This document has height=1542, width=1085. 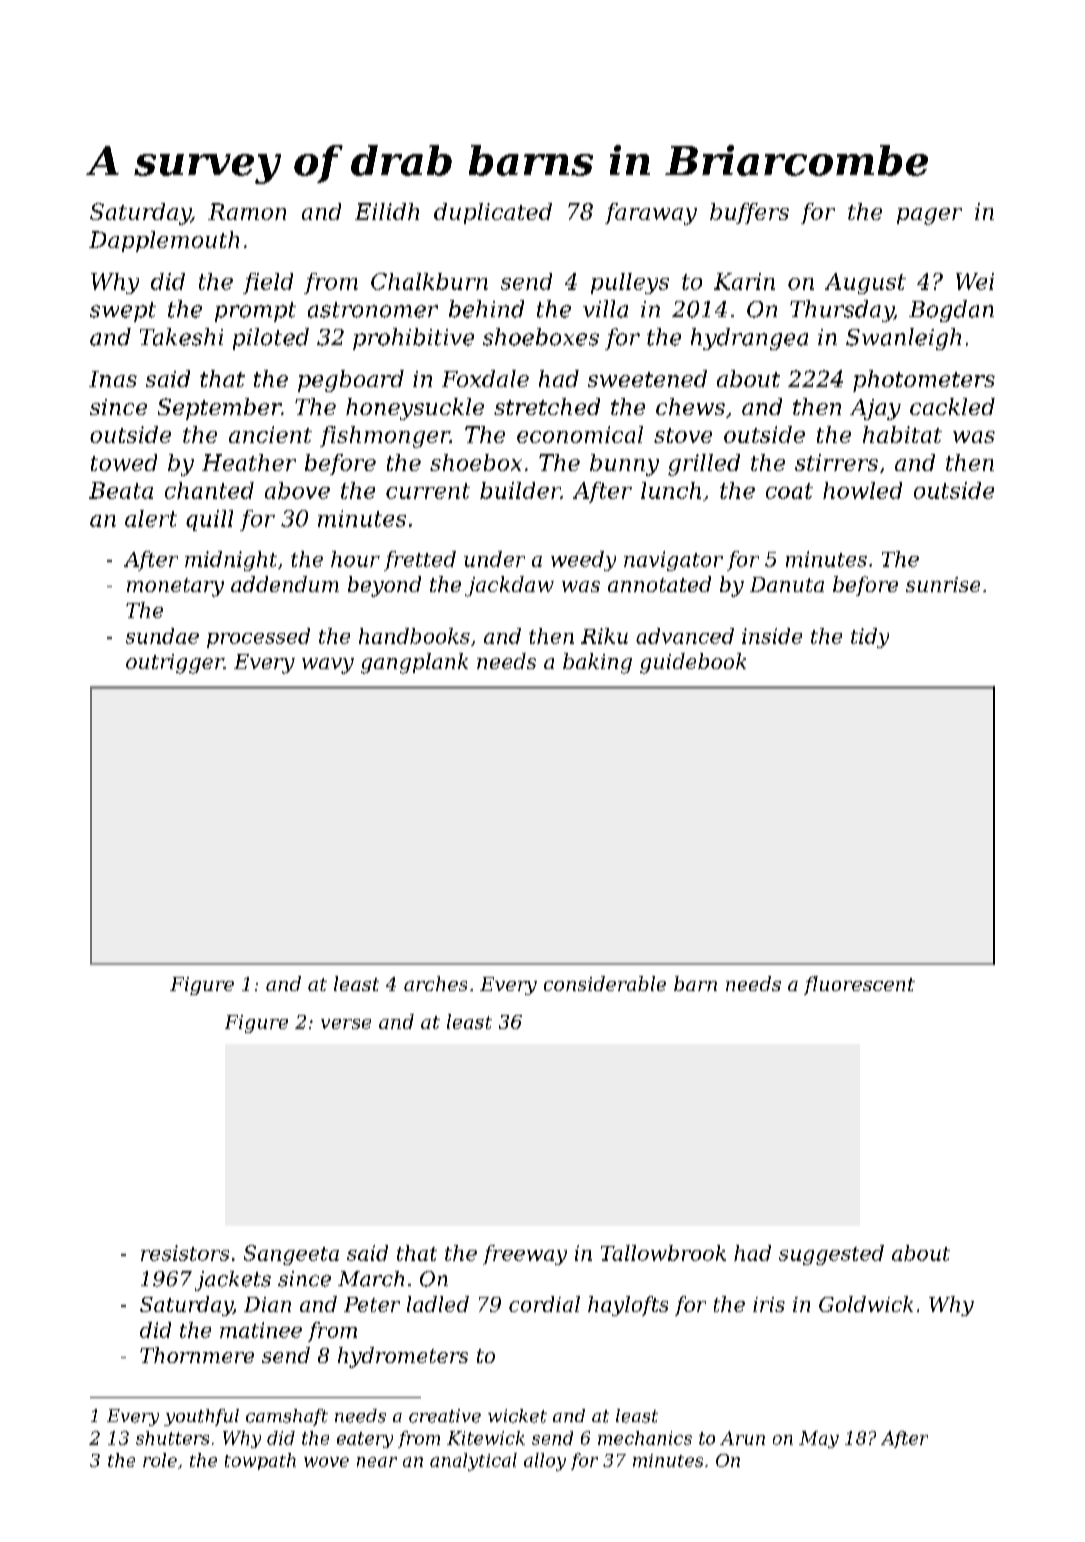 I want to click on fluorescent, so click(x=859, y=985).
